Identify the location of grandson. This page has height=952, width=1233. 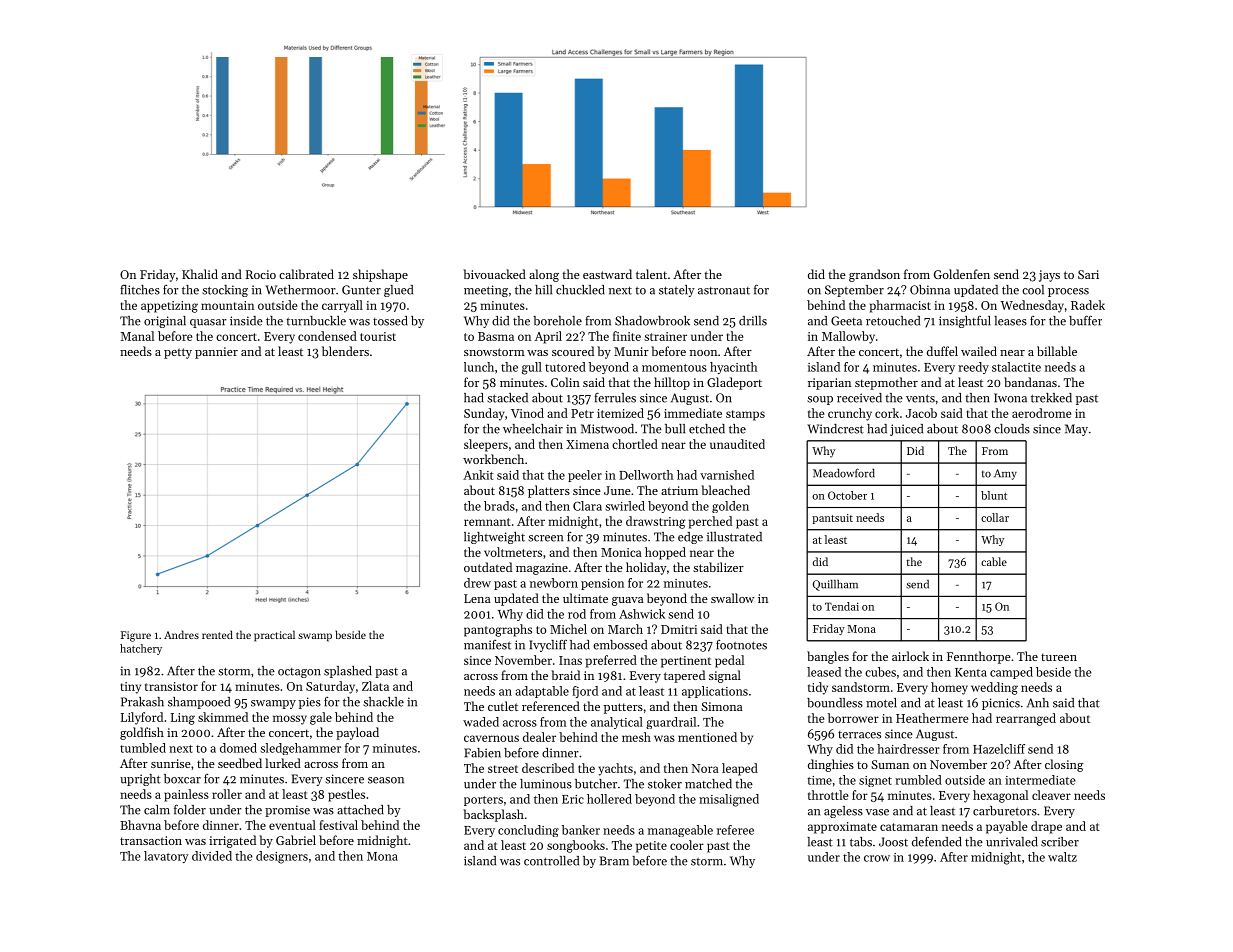
(874, 275).
